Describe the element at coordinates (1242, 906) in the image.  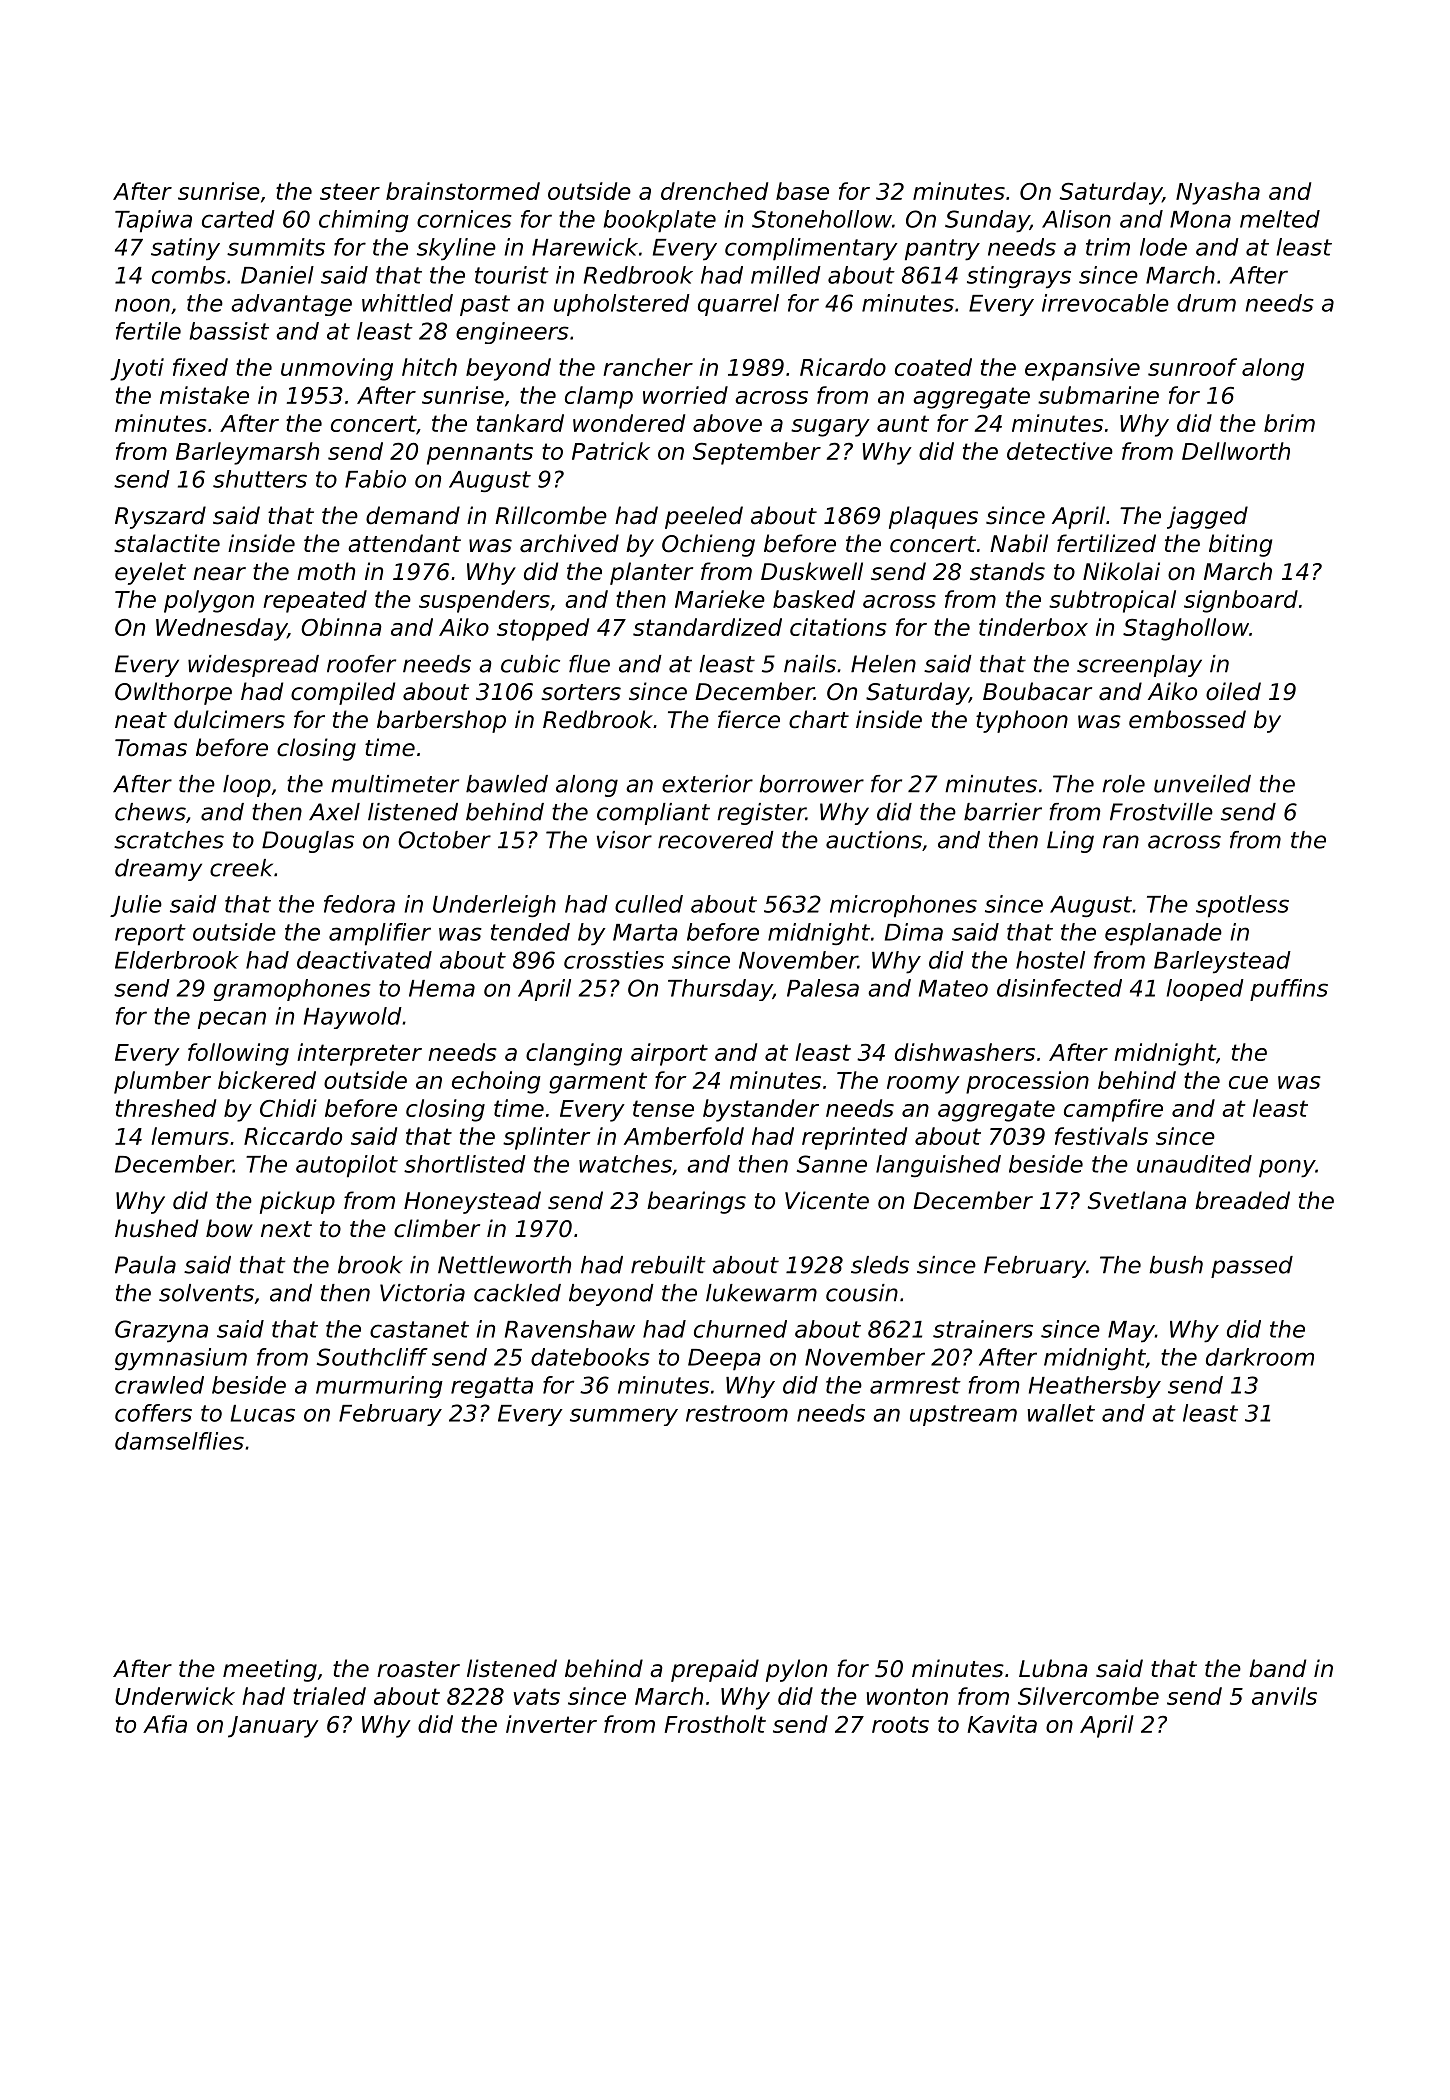
I see `spotless` at that location.
